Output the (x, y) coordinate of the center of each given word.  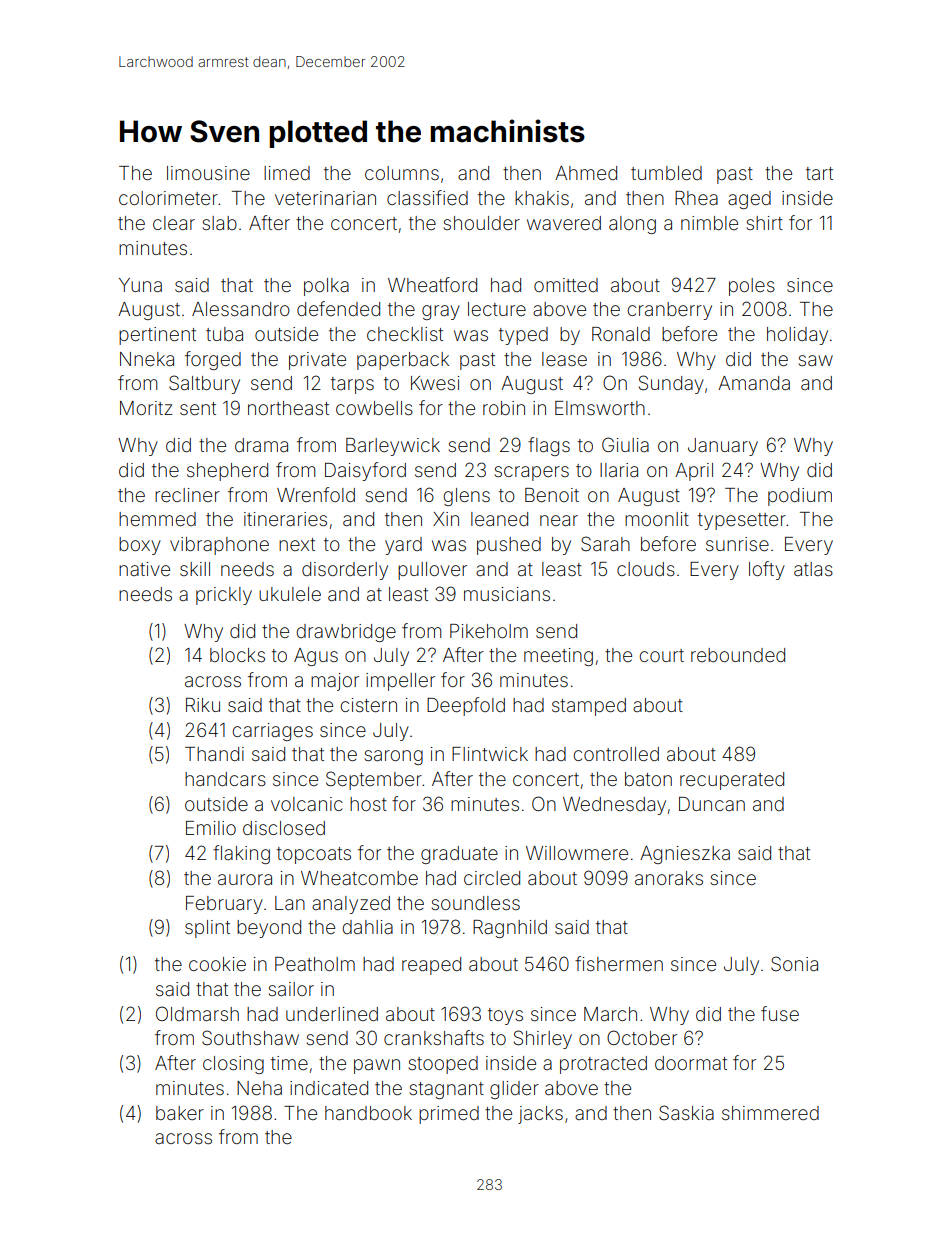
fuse (780, 1013)
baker (180, 1113)
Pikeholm (489, 631)
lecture (497, 309)
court (661, 655)
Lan (290, 903)
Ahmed (586, 173)
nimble (709, 223)
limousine (208, 173)
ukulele (290, 594)
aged (749, 200)
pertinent (157, 336)
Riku (203, 705)
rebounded (738, 655)
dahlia (367, 927)
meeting (558, 657)
